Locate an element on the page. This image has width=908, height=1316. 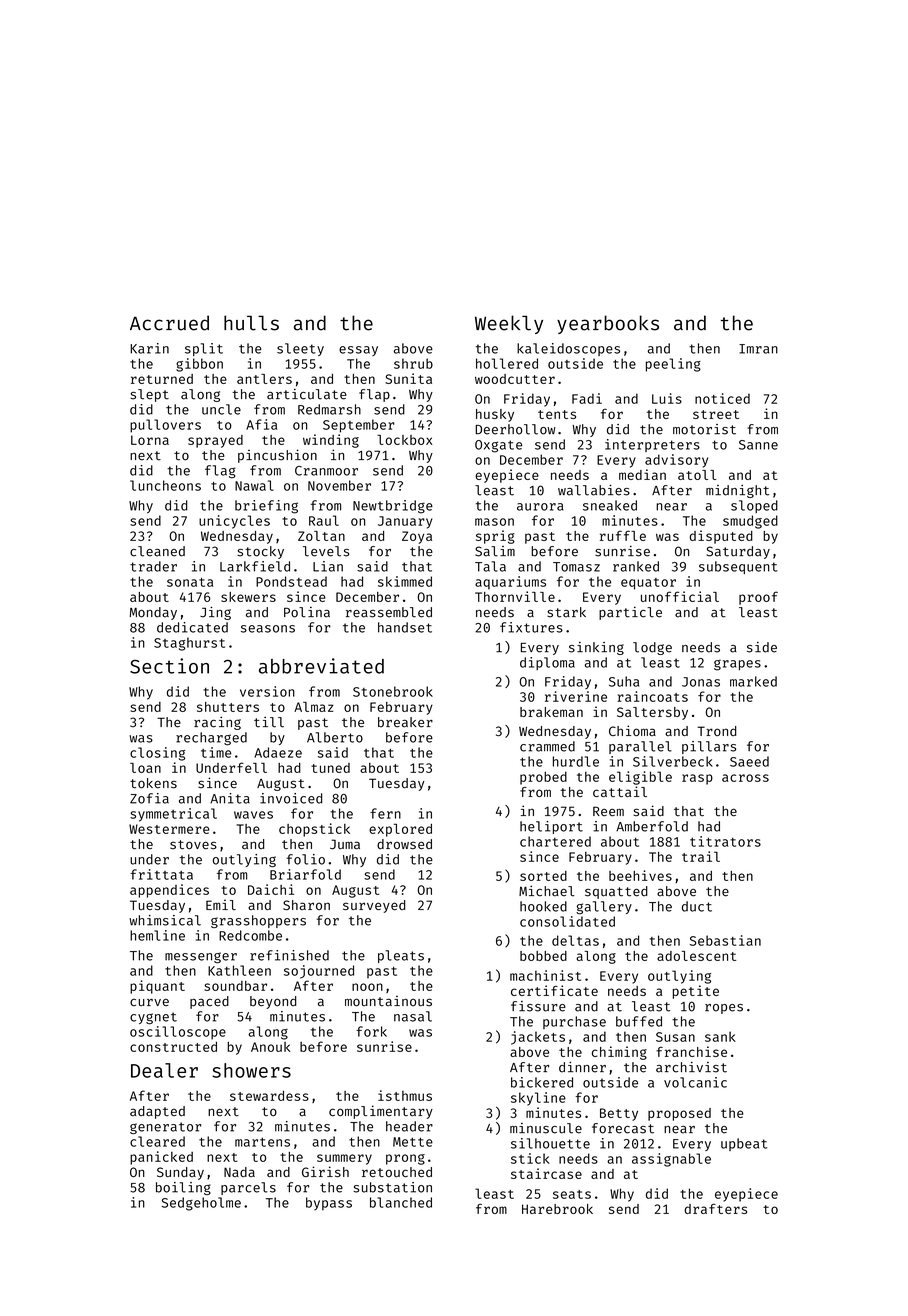
Weekly is located at coordinates (509, 324).
